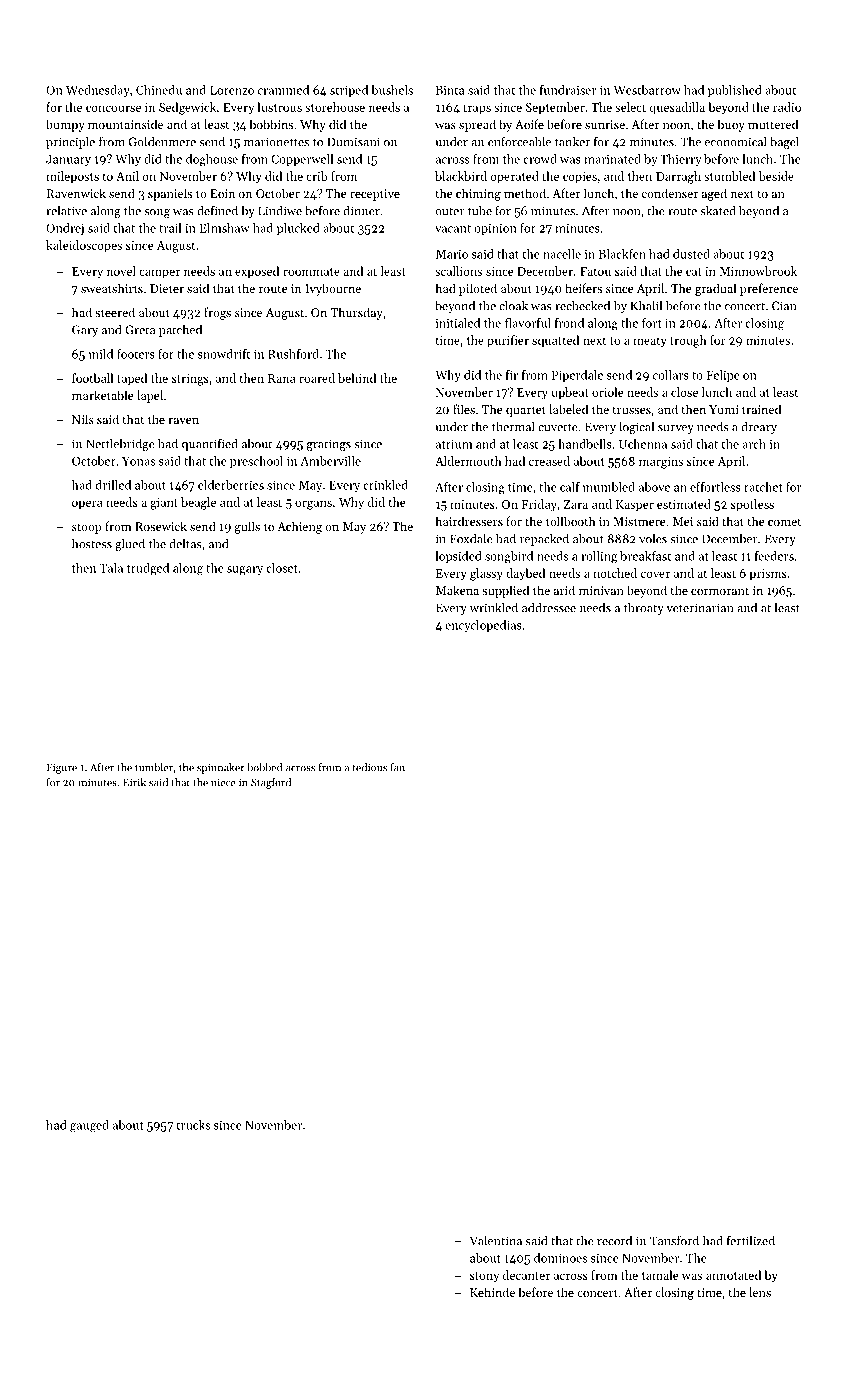 This page has height=1400, width=849. I want to click on Nils, so click(83, 419).
